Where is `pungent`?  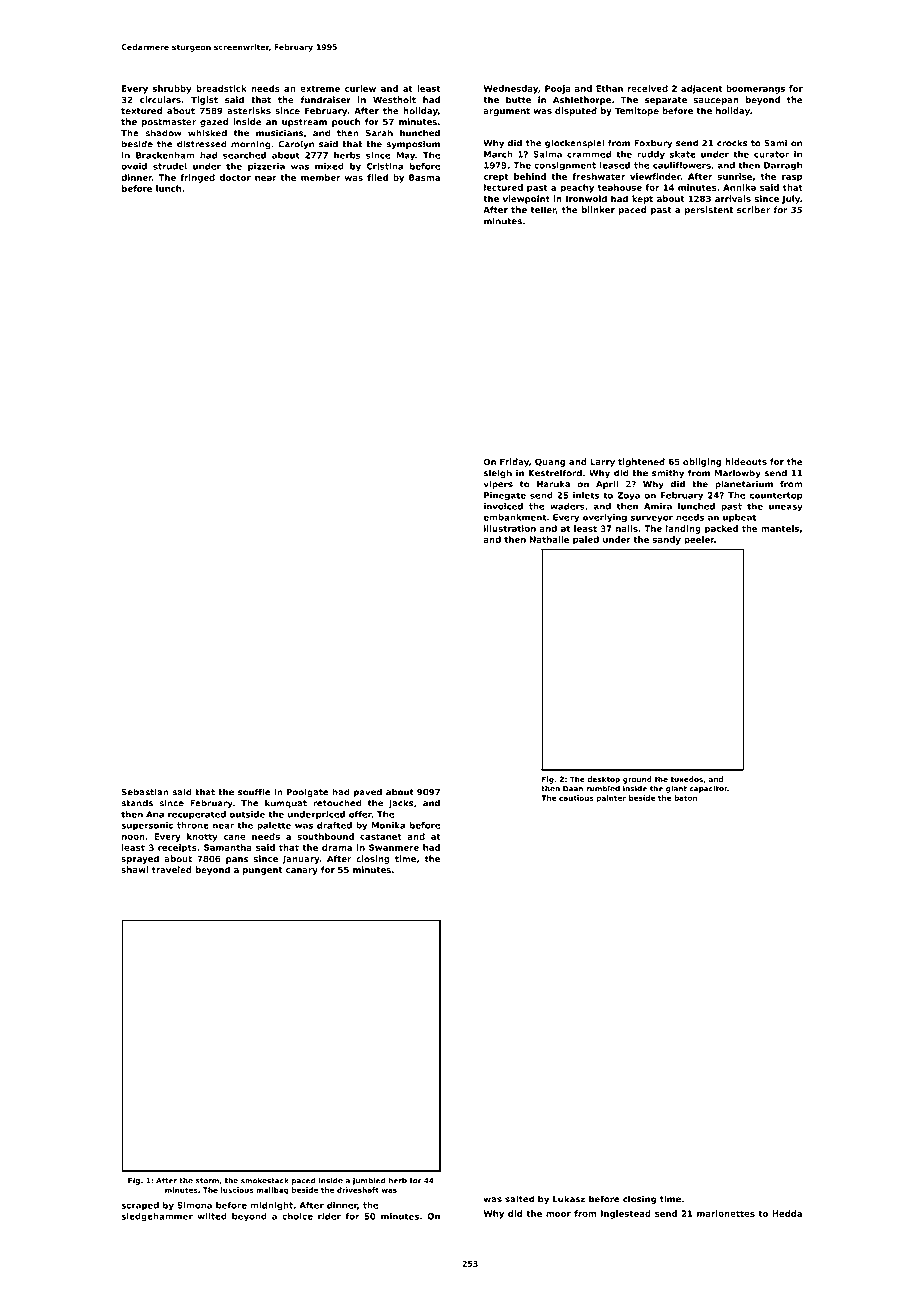
pungent is located at coordinates (262, 871).
